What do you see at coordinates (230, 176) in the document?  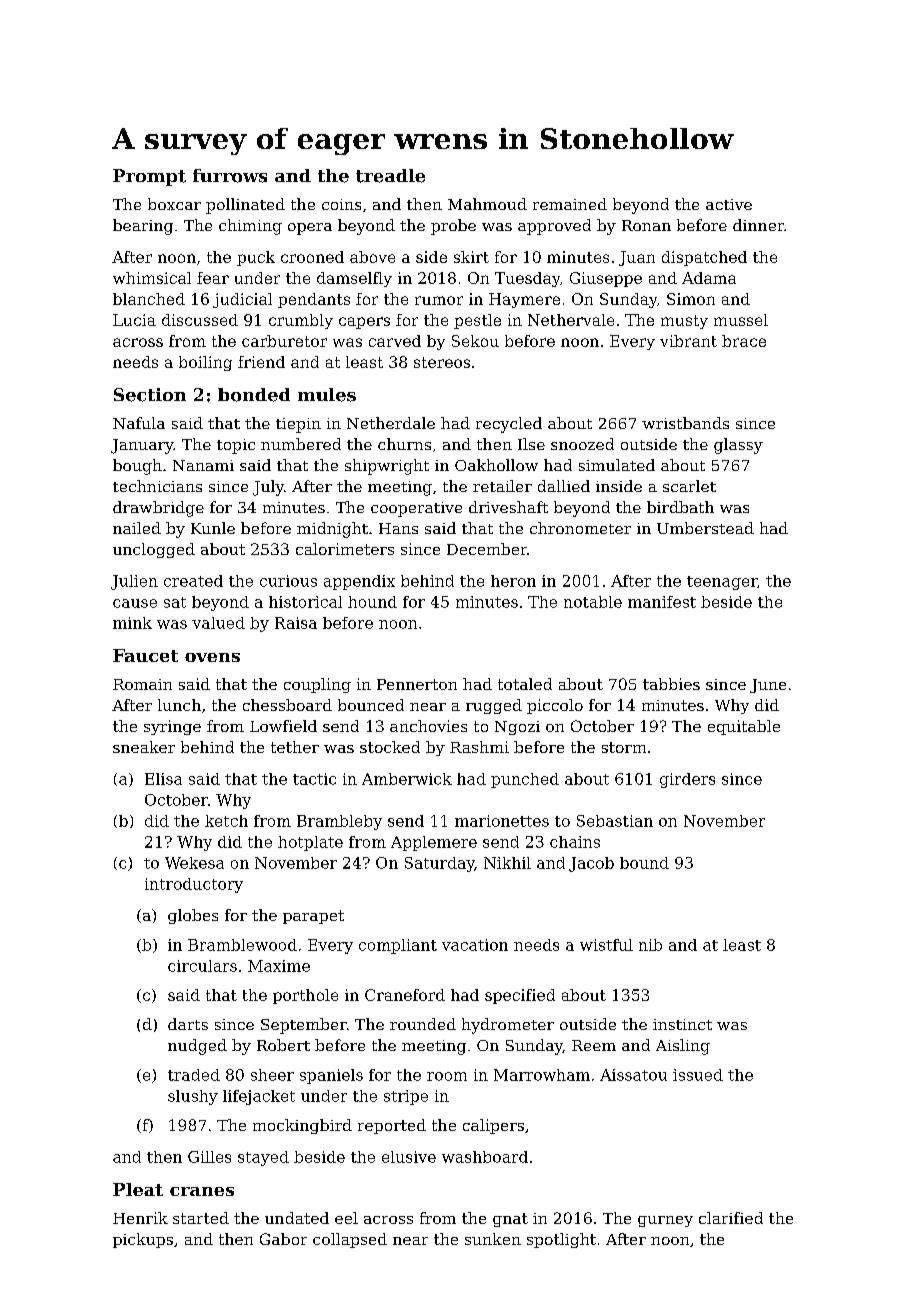 I see `furrows` at bounding box center [230, 176].
